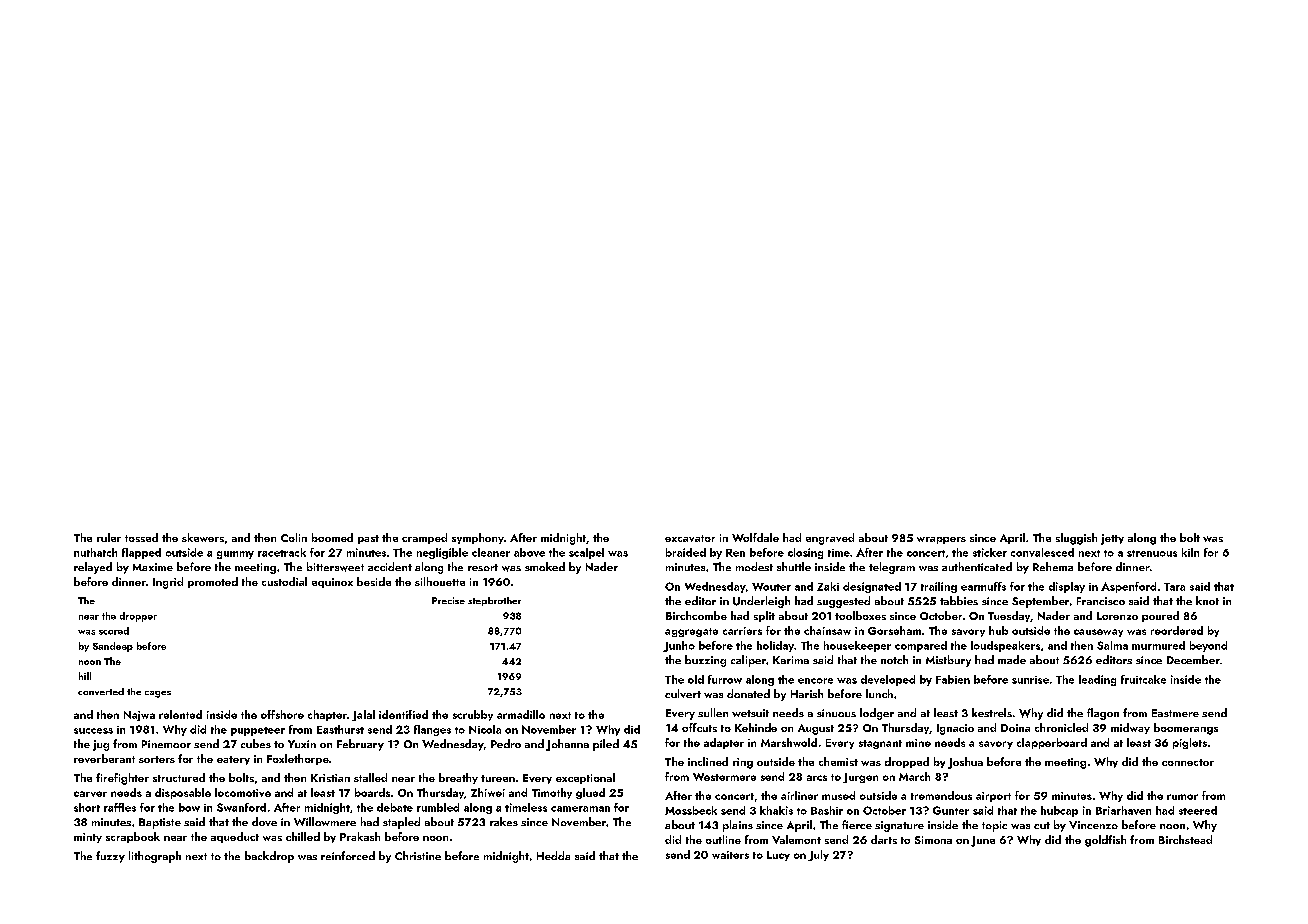  What do you see at coordinates (122, 779) in the page?
I see `firefighter` at bounding box center [122, 779].
